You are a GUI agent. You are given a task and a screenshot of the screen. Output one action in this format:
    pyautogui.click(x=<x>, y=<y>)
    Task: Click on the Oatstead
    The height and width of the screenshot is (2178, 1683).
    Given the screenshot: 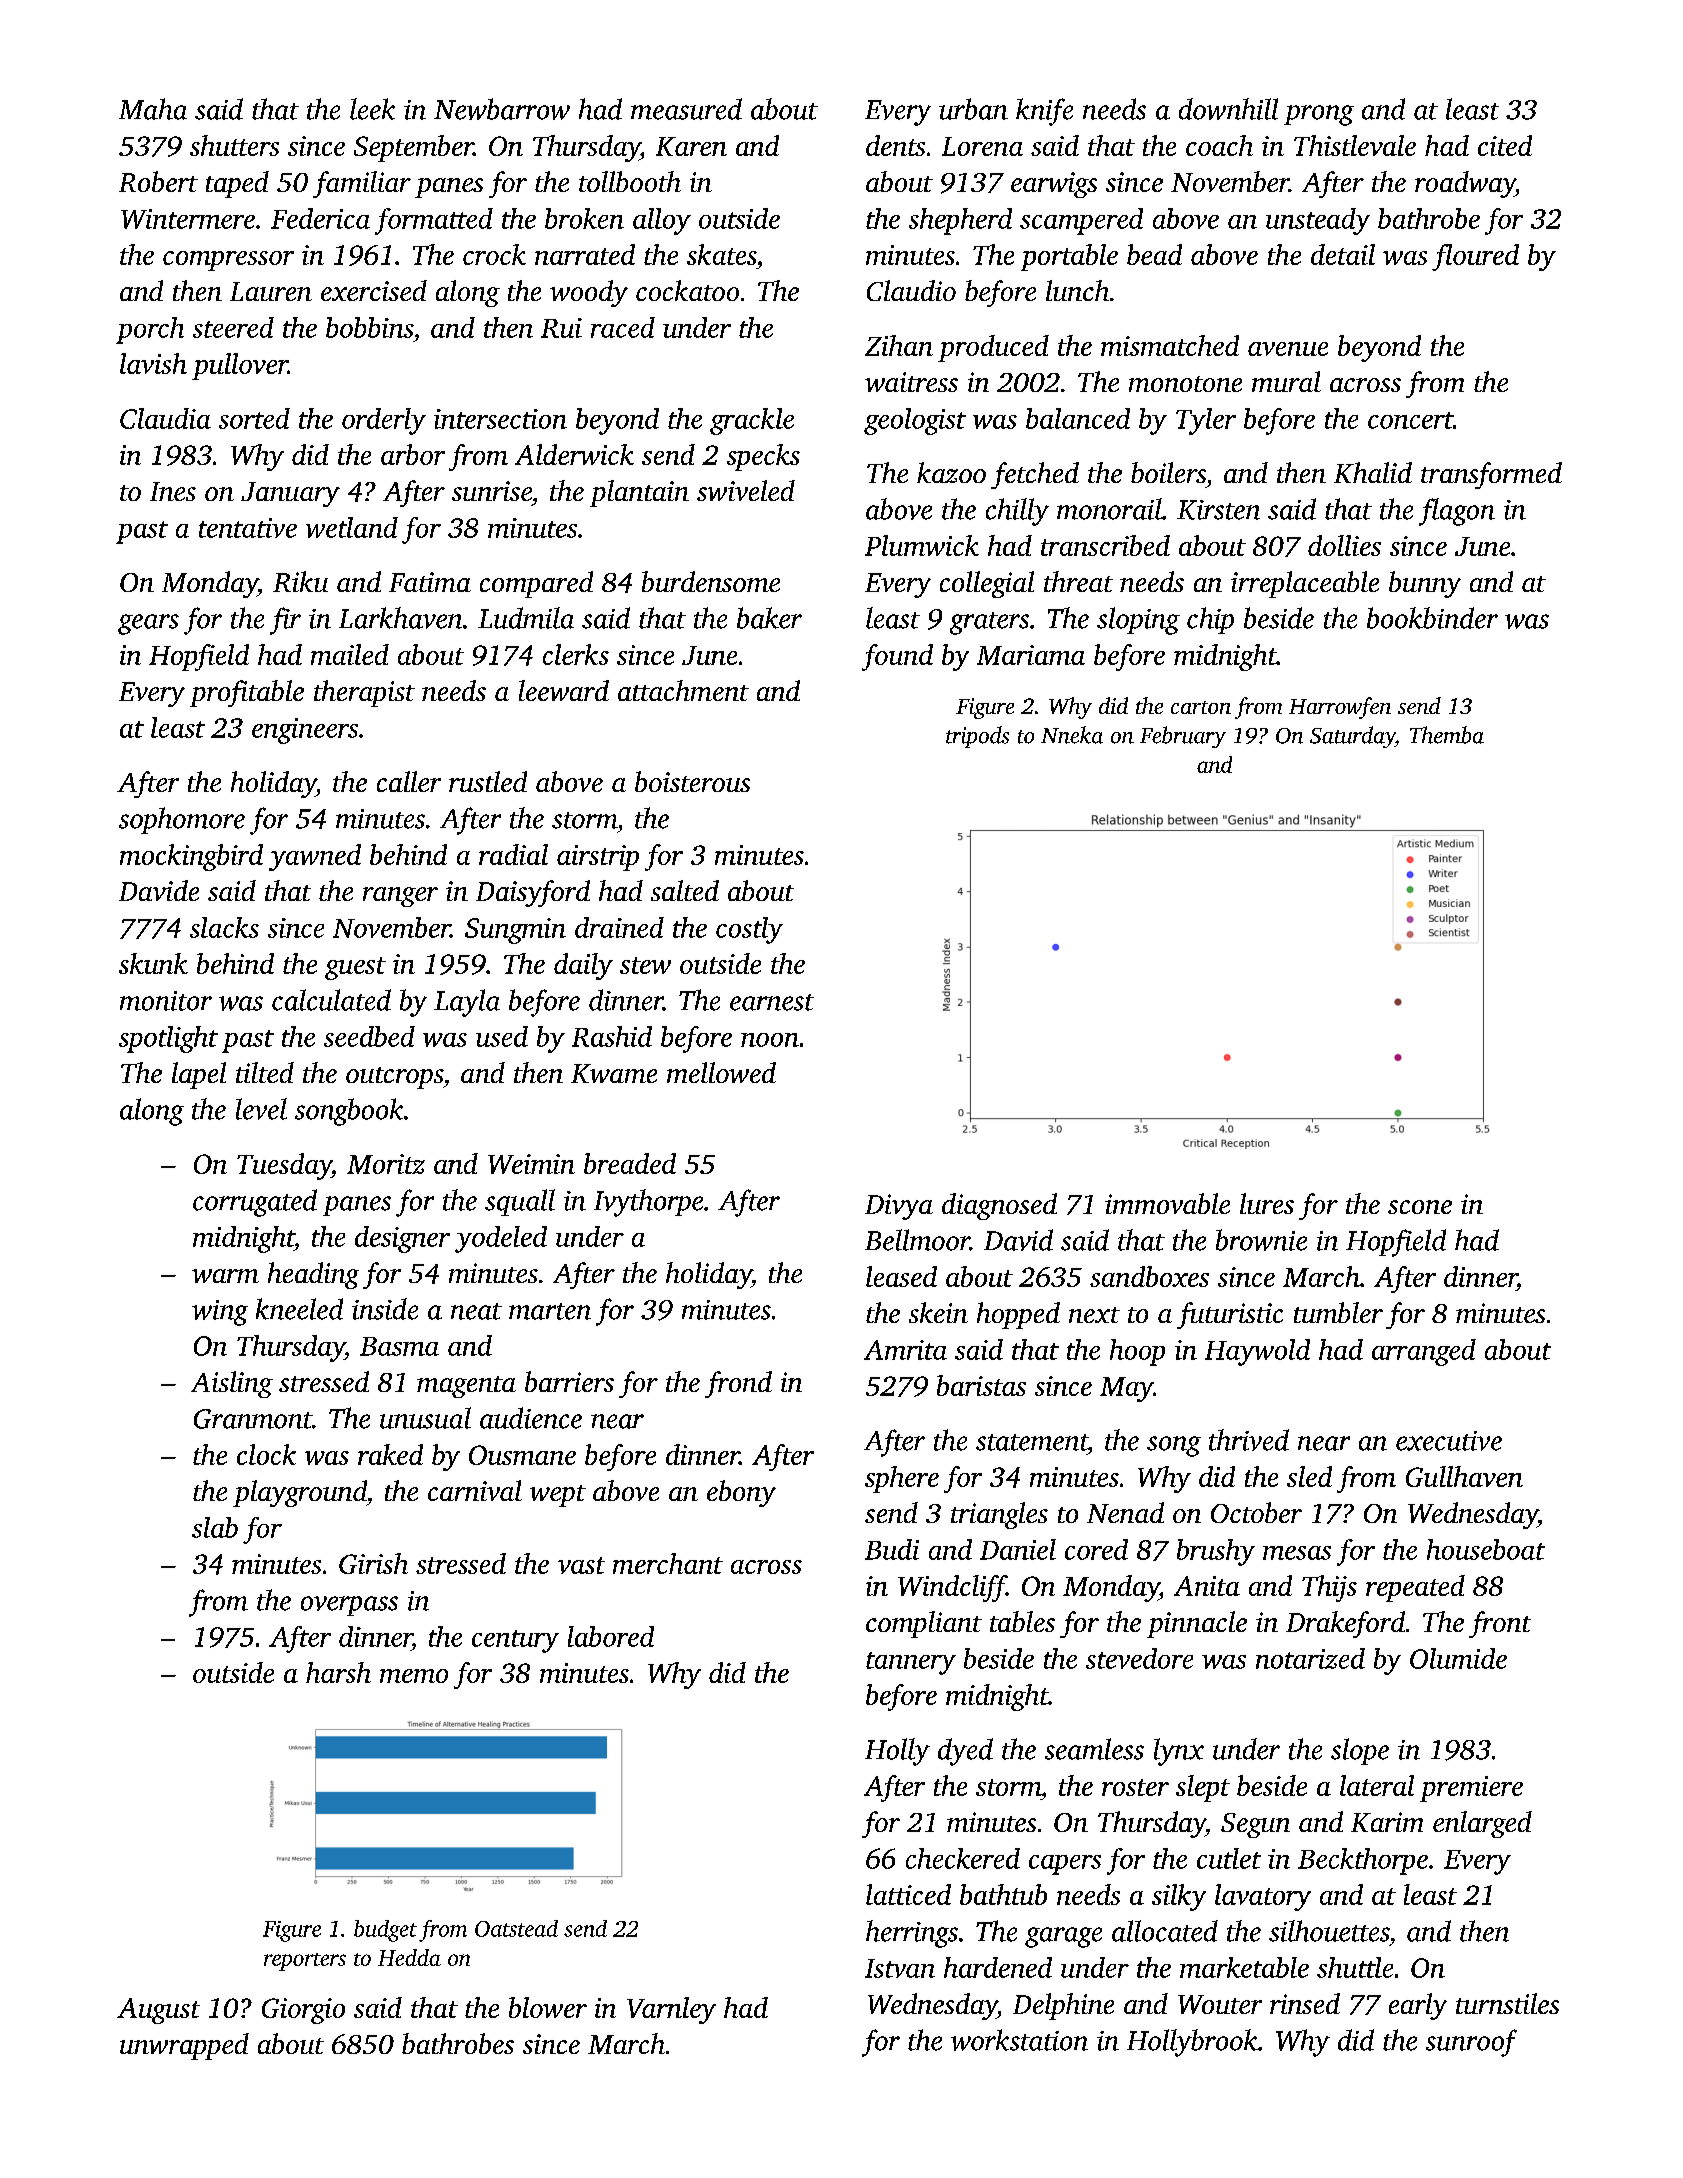 What is the action you would take?
    pyautogui.click(x=516, y=1928)
